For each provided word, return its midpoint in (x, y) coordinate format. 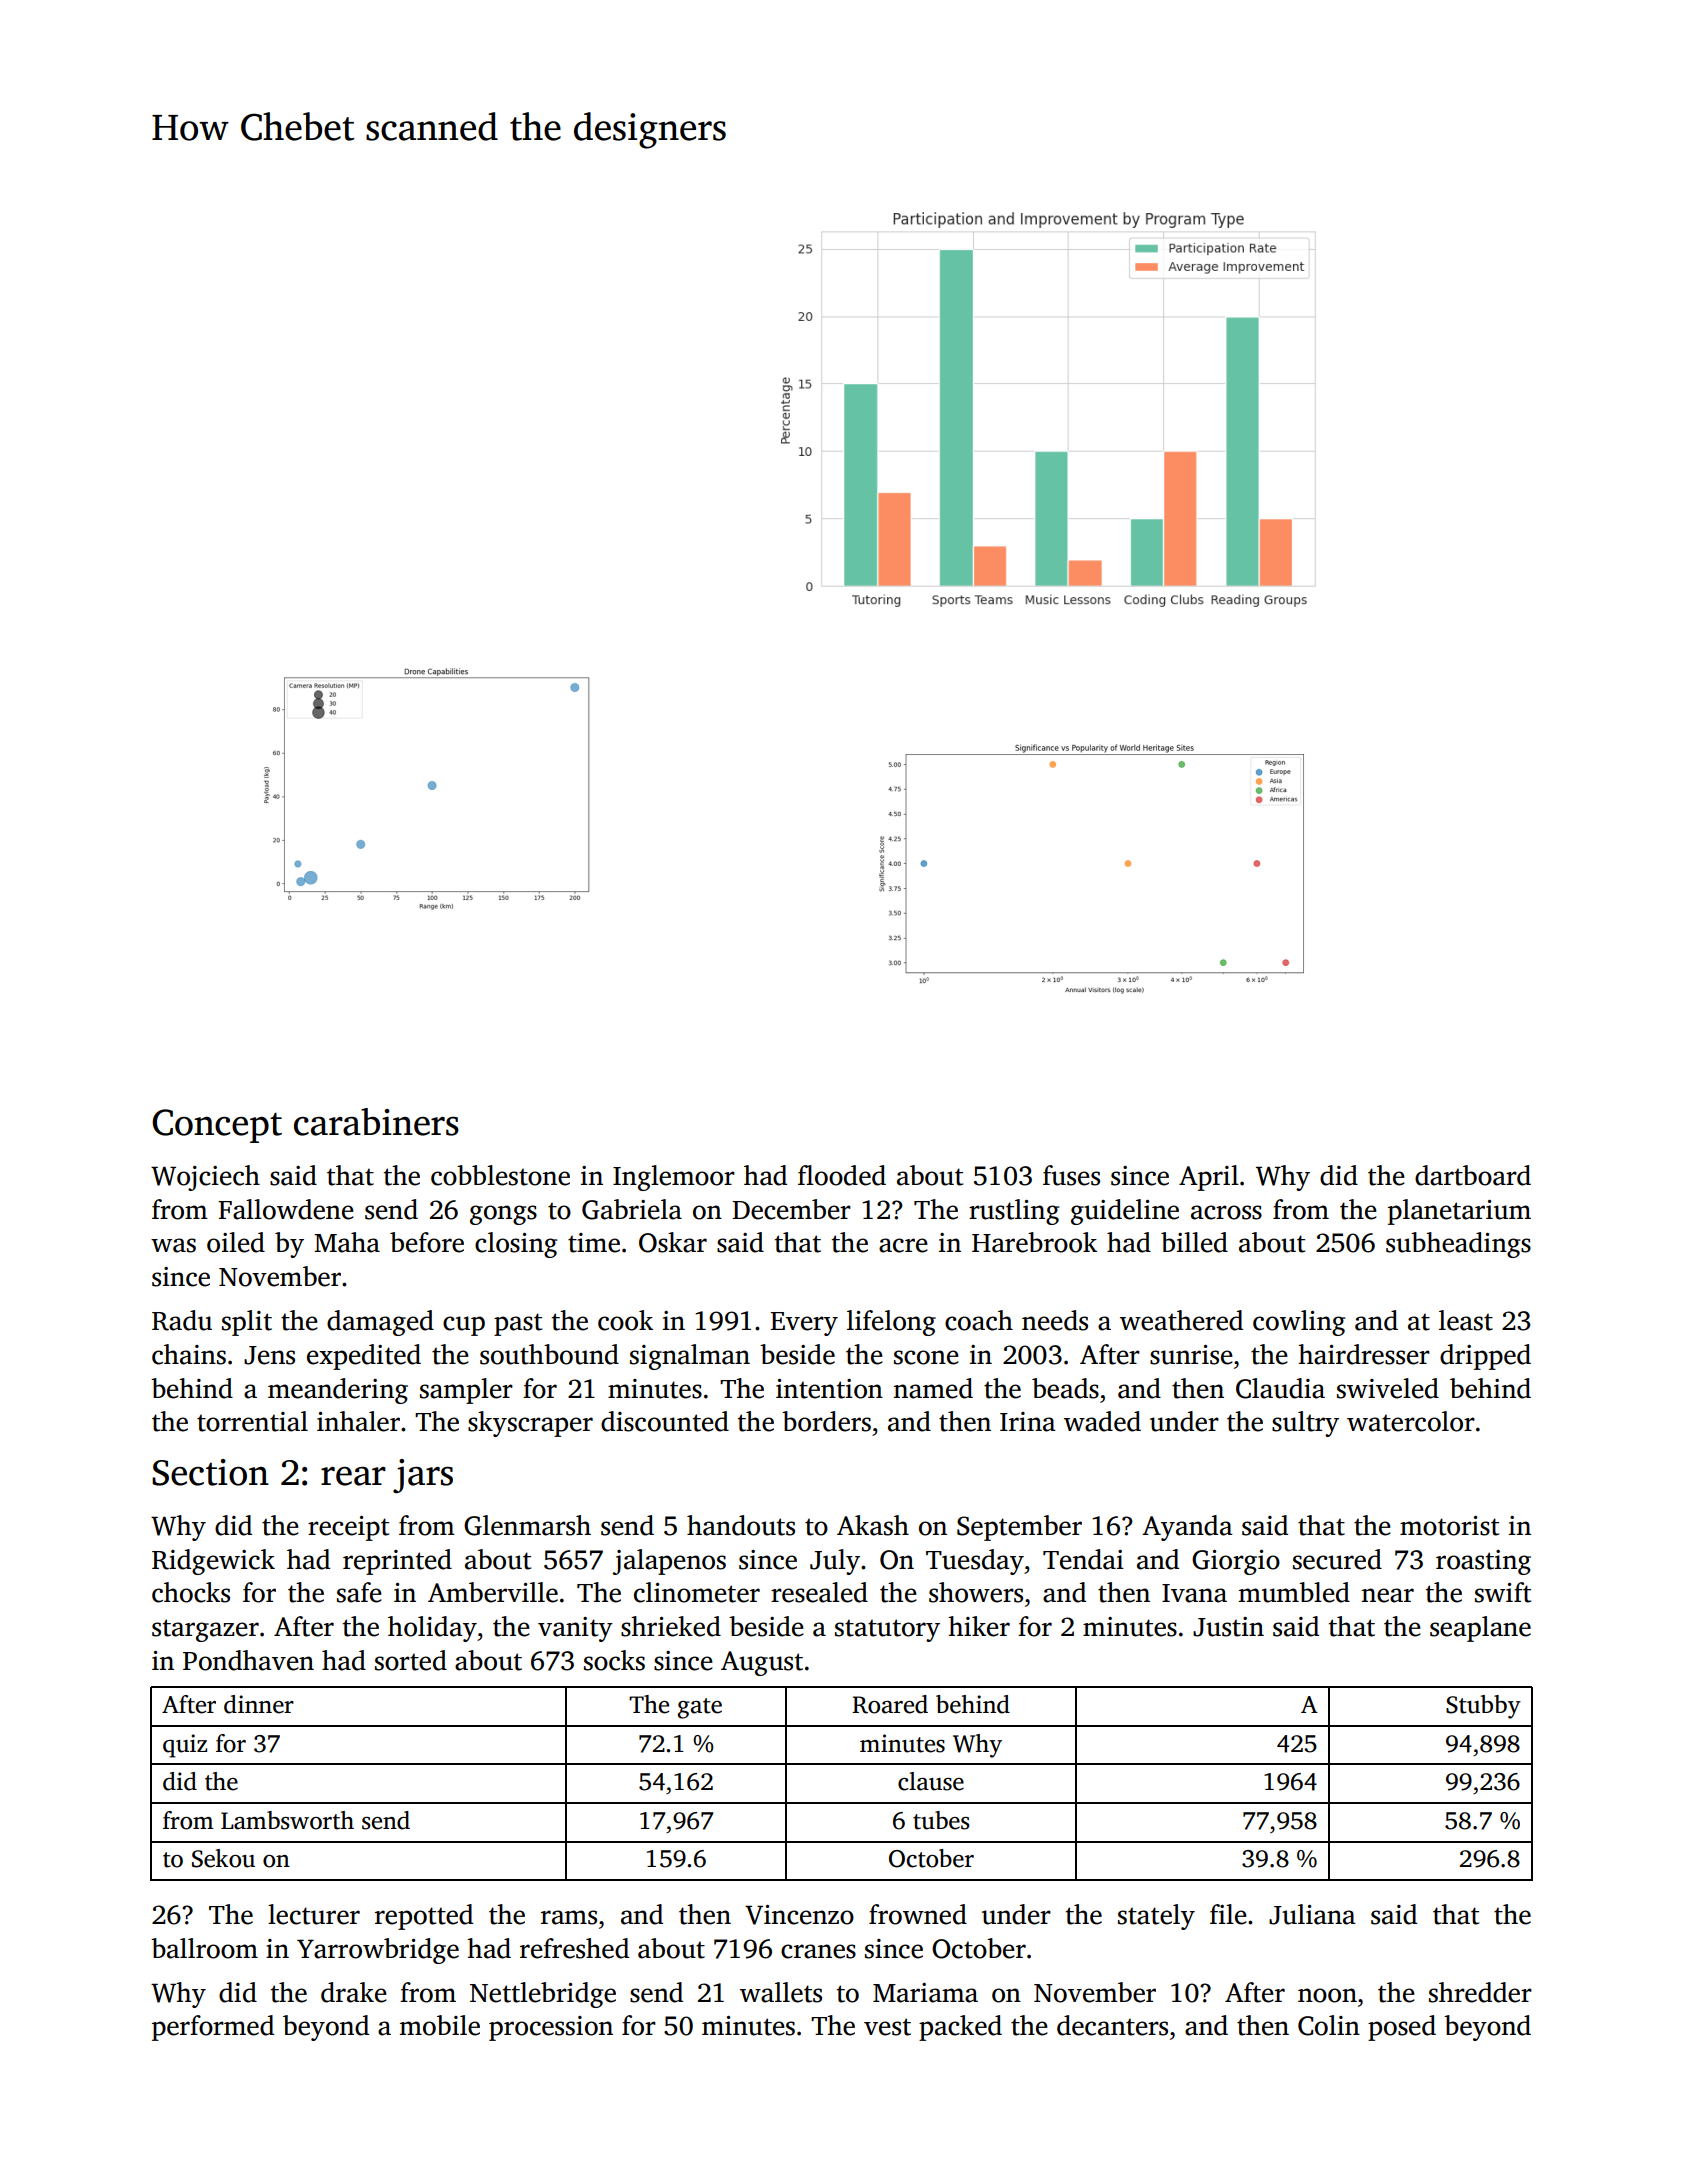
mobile (440, 2025)
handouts (741, 1525)
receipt (348, 1528)
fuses (1071, 1175)
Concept (217, 1126)
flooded (842, 1175)
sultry (1305, 1424)
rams (569, 1917)
